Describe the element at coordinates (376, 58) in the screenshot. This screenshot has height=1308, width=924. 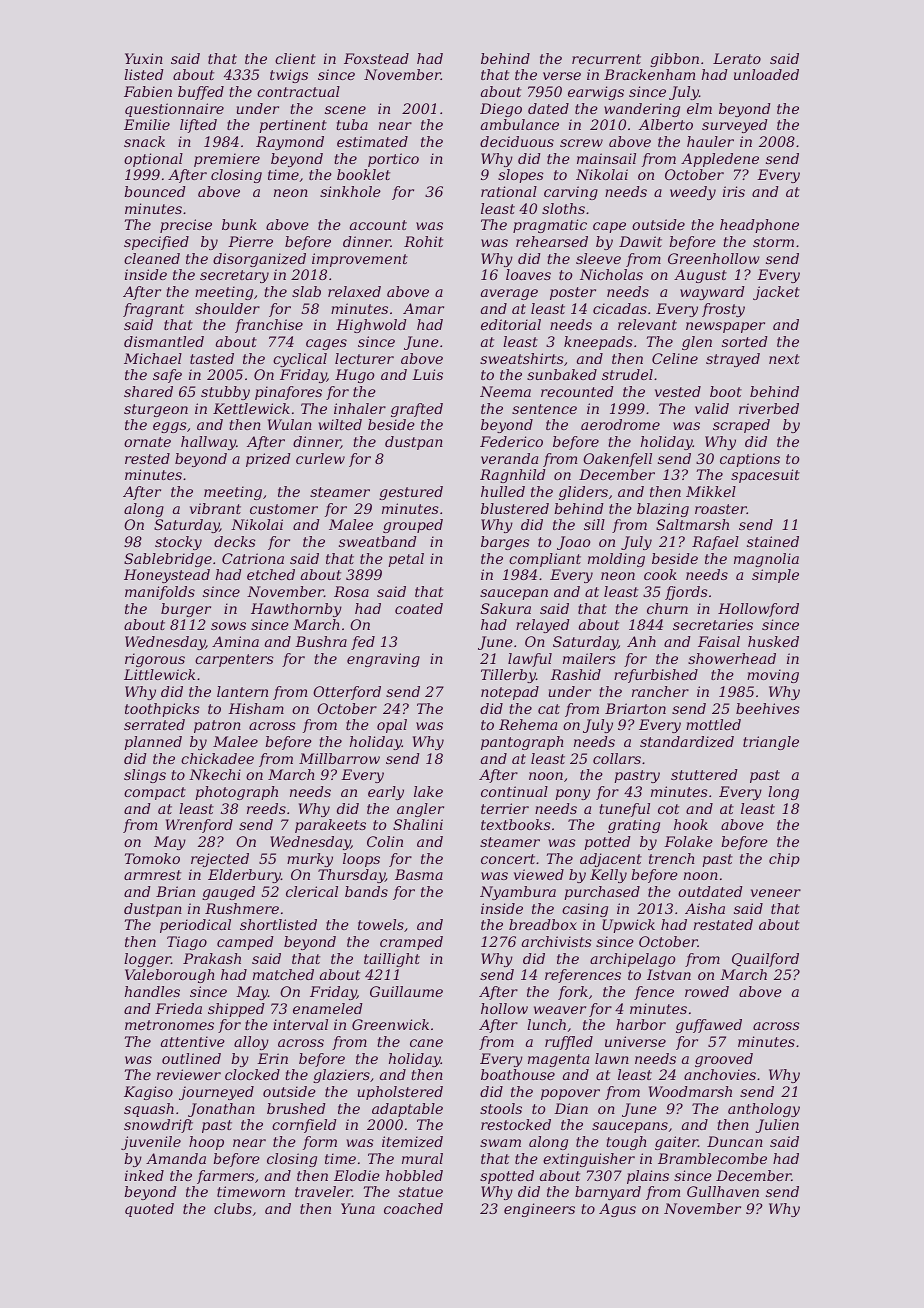
I see `Foxstead` at that location.
